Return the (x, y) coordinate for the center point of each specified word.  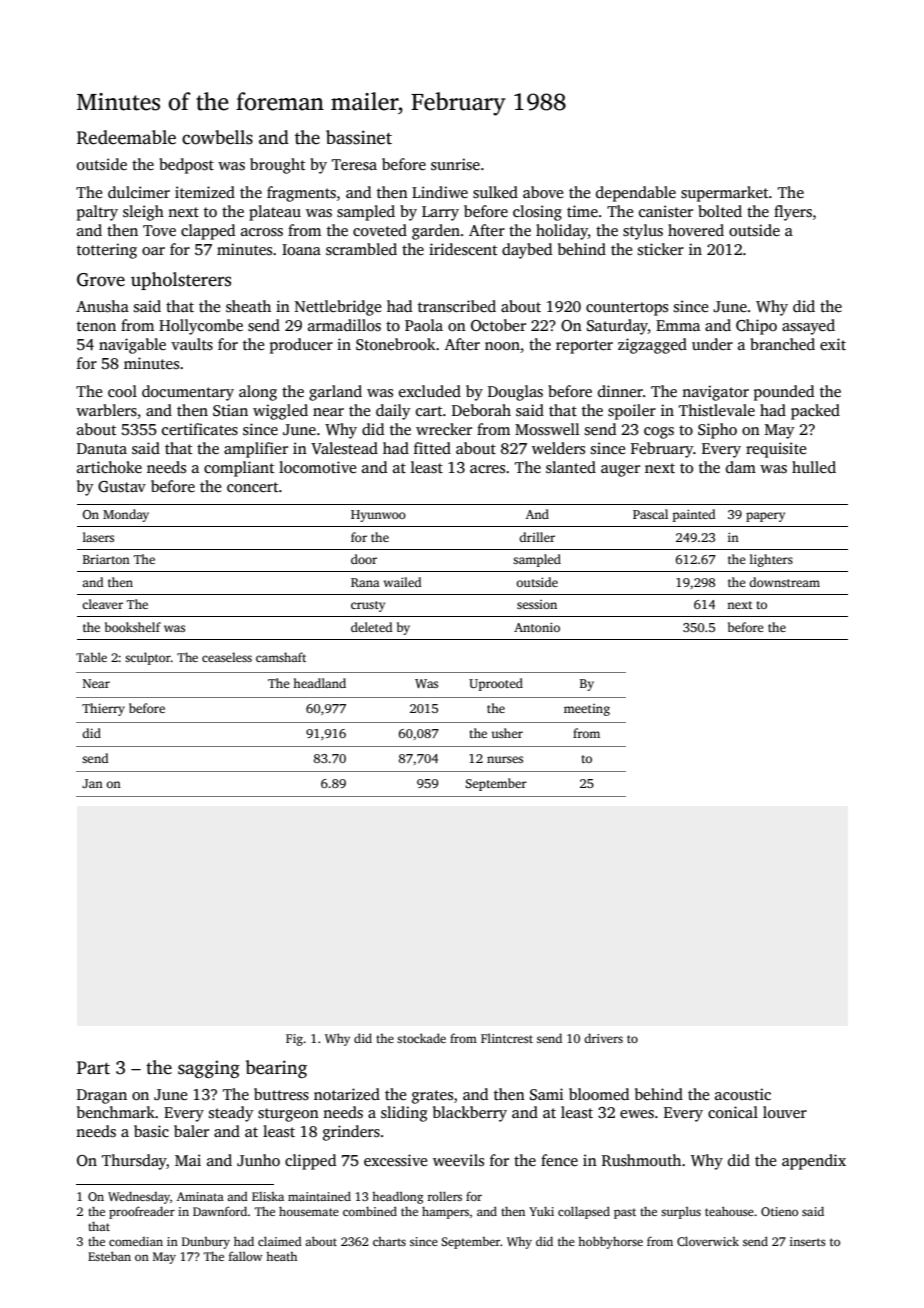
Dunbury (206, 1243)
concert (253, 487)
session (537, 604)
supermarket (725, 194)
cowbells (217, 137)
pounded (784, 393)
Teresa (354, 165)
